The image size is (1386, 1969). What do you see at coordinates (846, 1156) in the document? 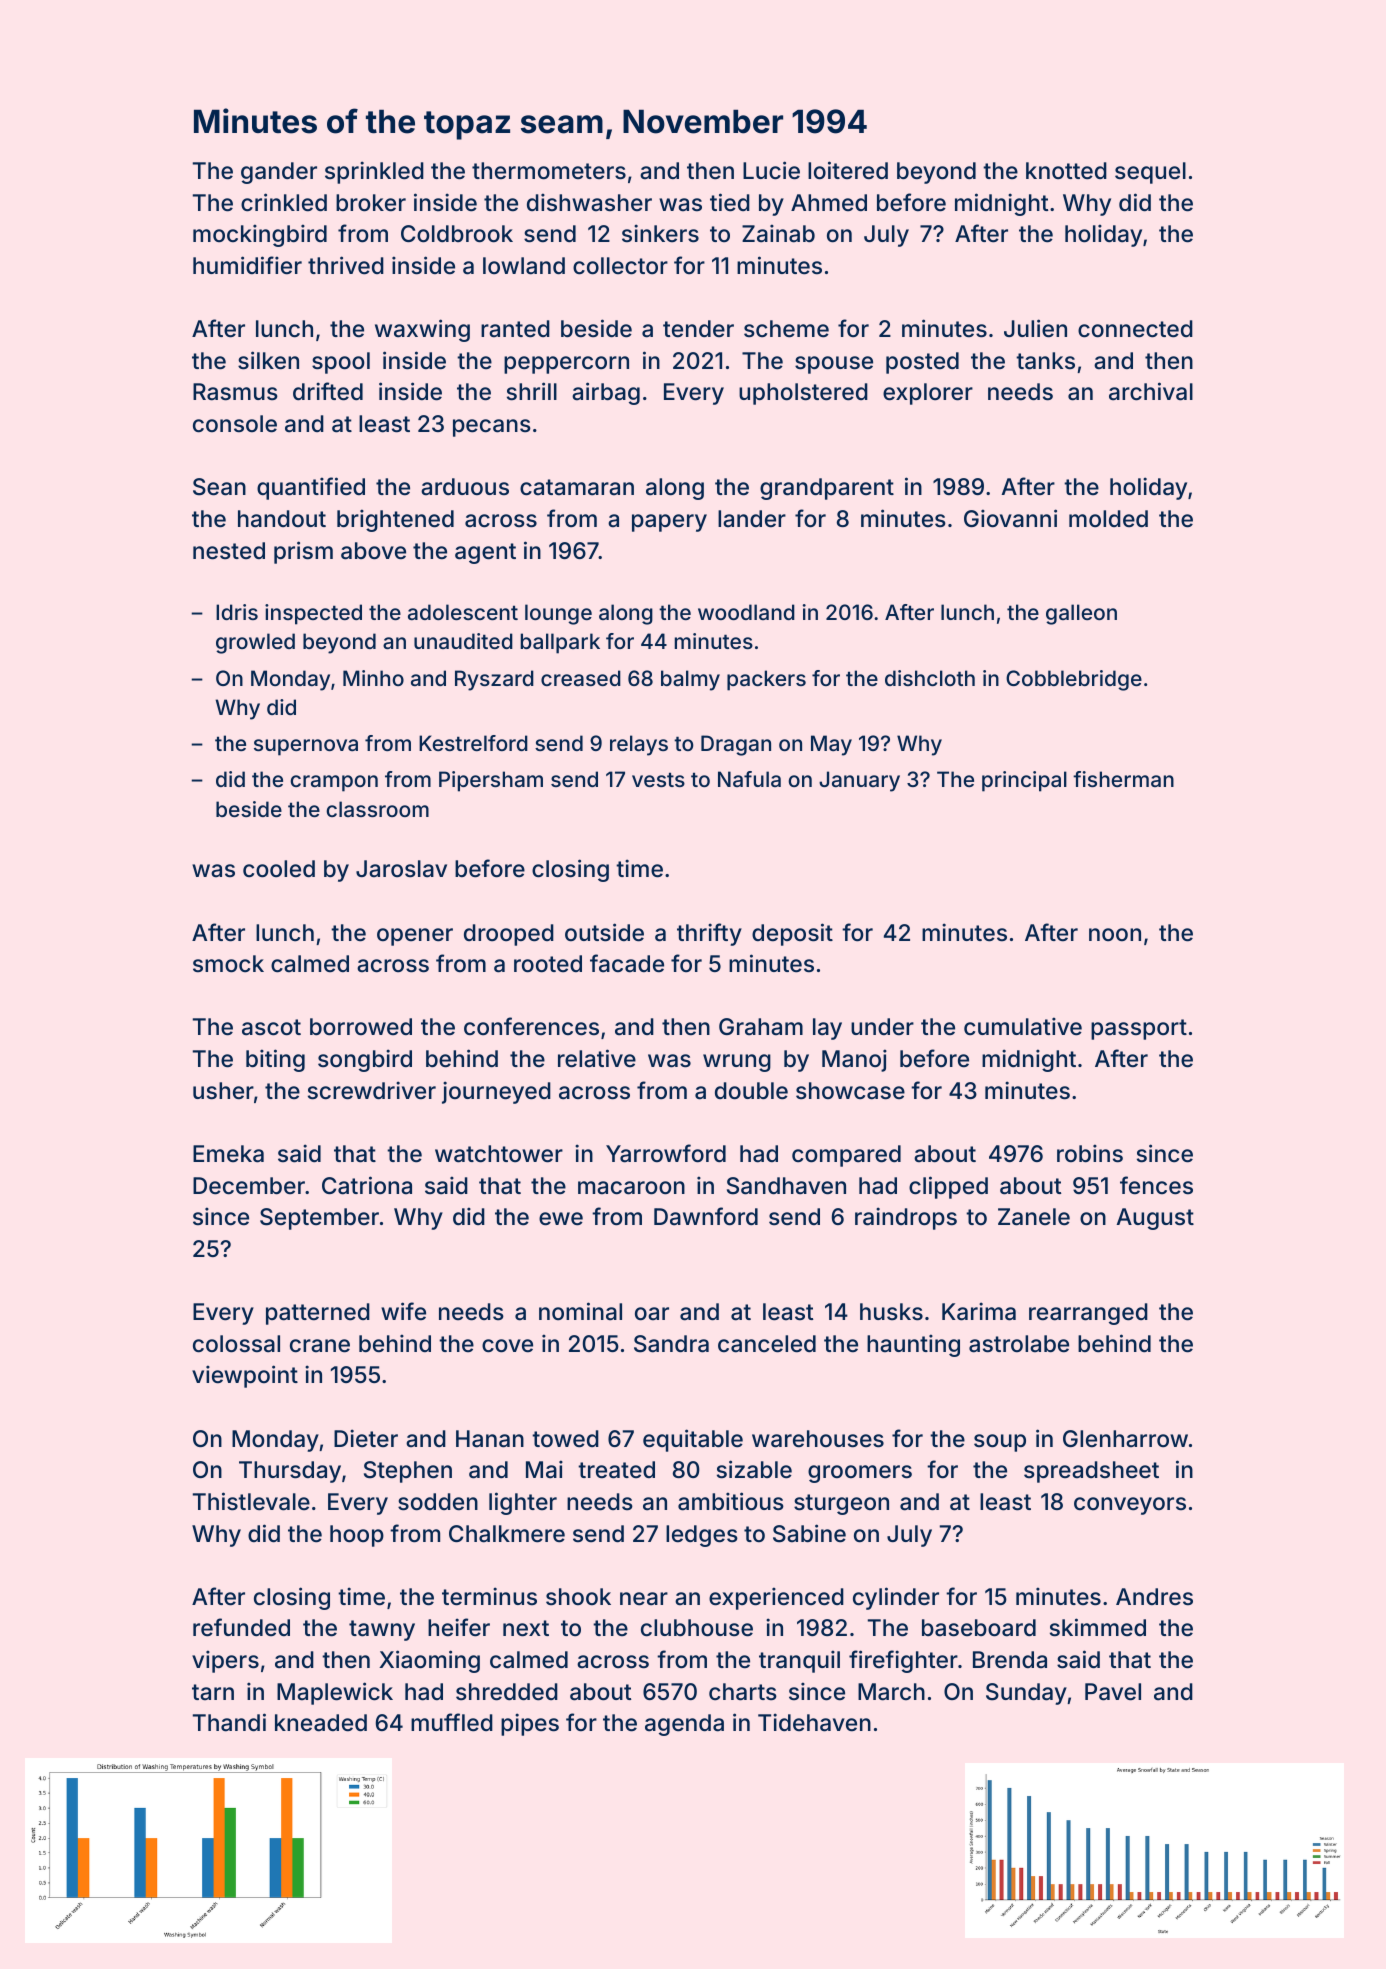
I see `compared` at bounding box center [846, 1156].
